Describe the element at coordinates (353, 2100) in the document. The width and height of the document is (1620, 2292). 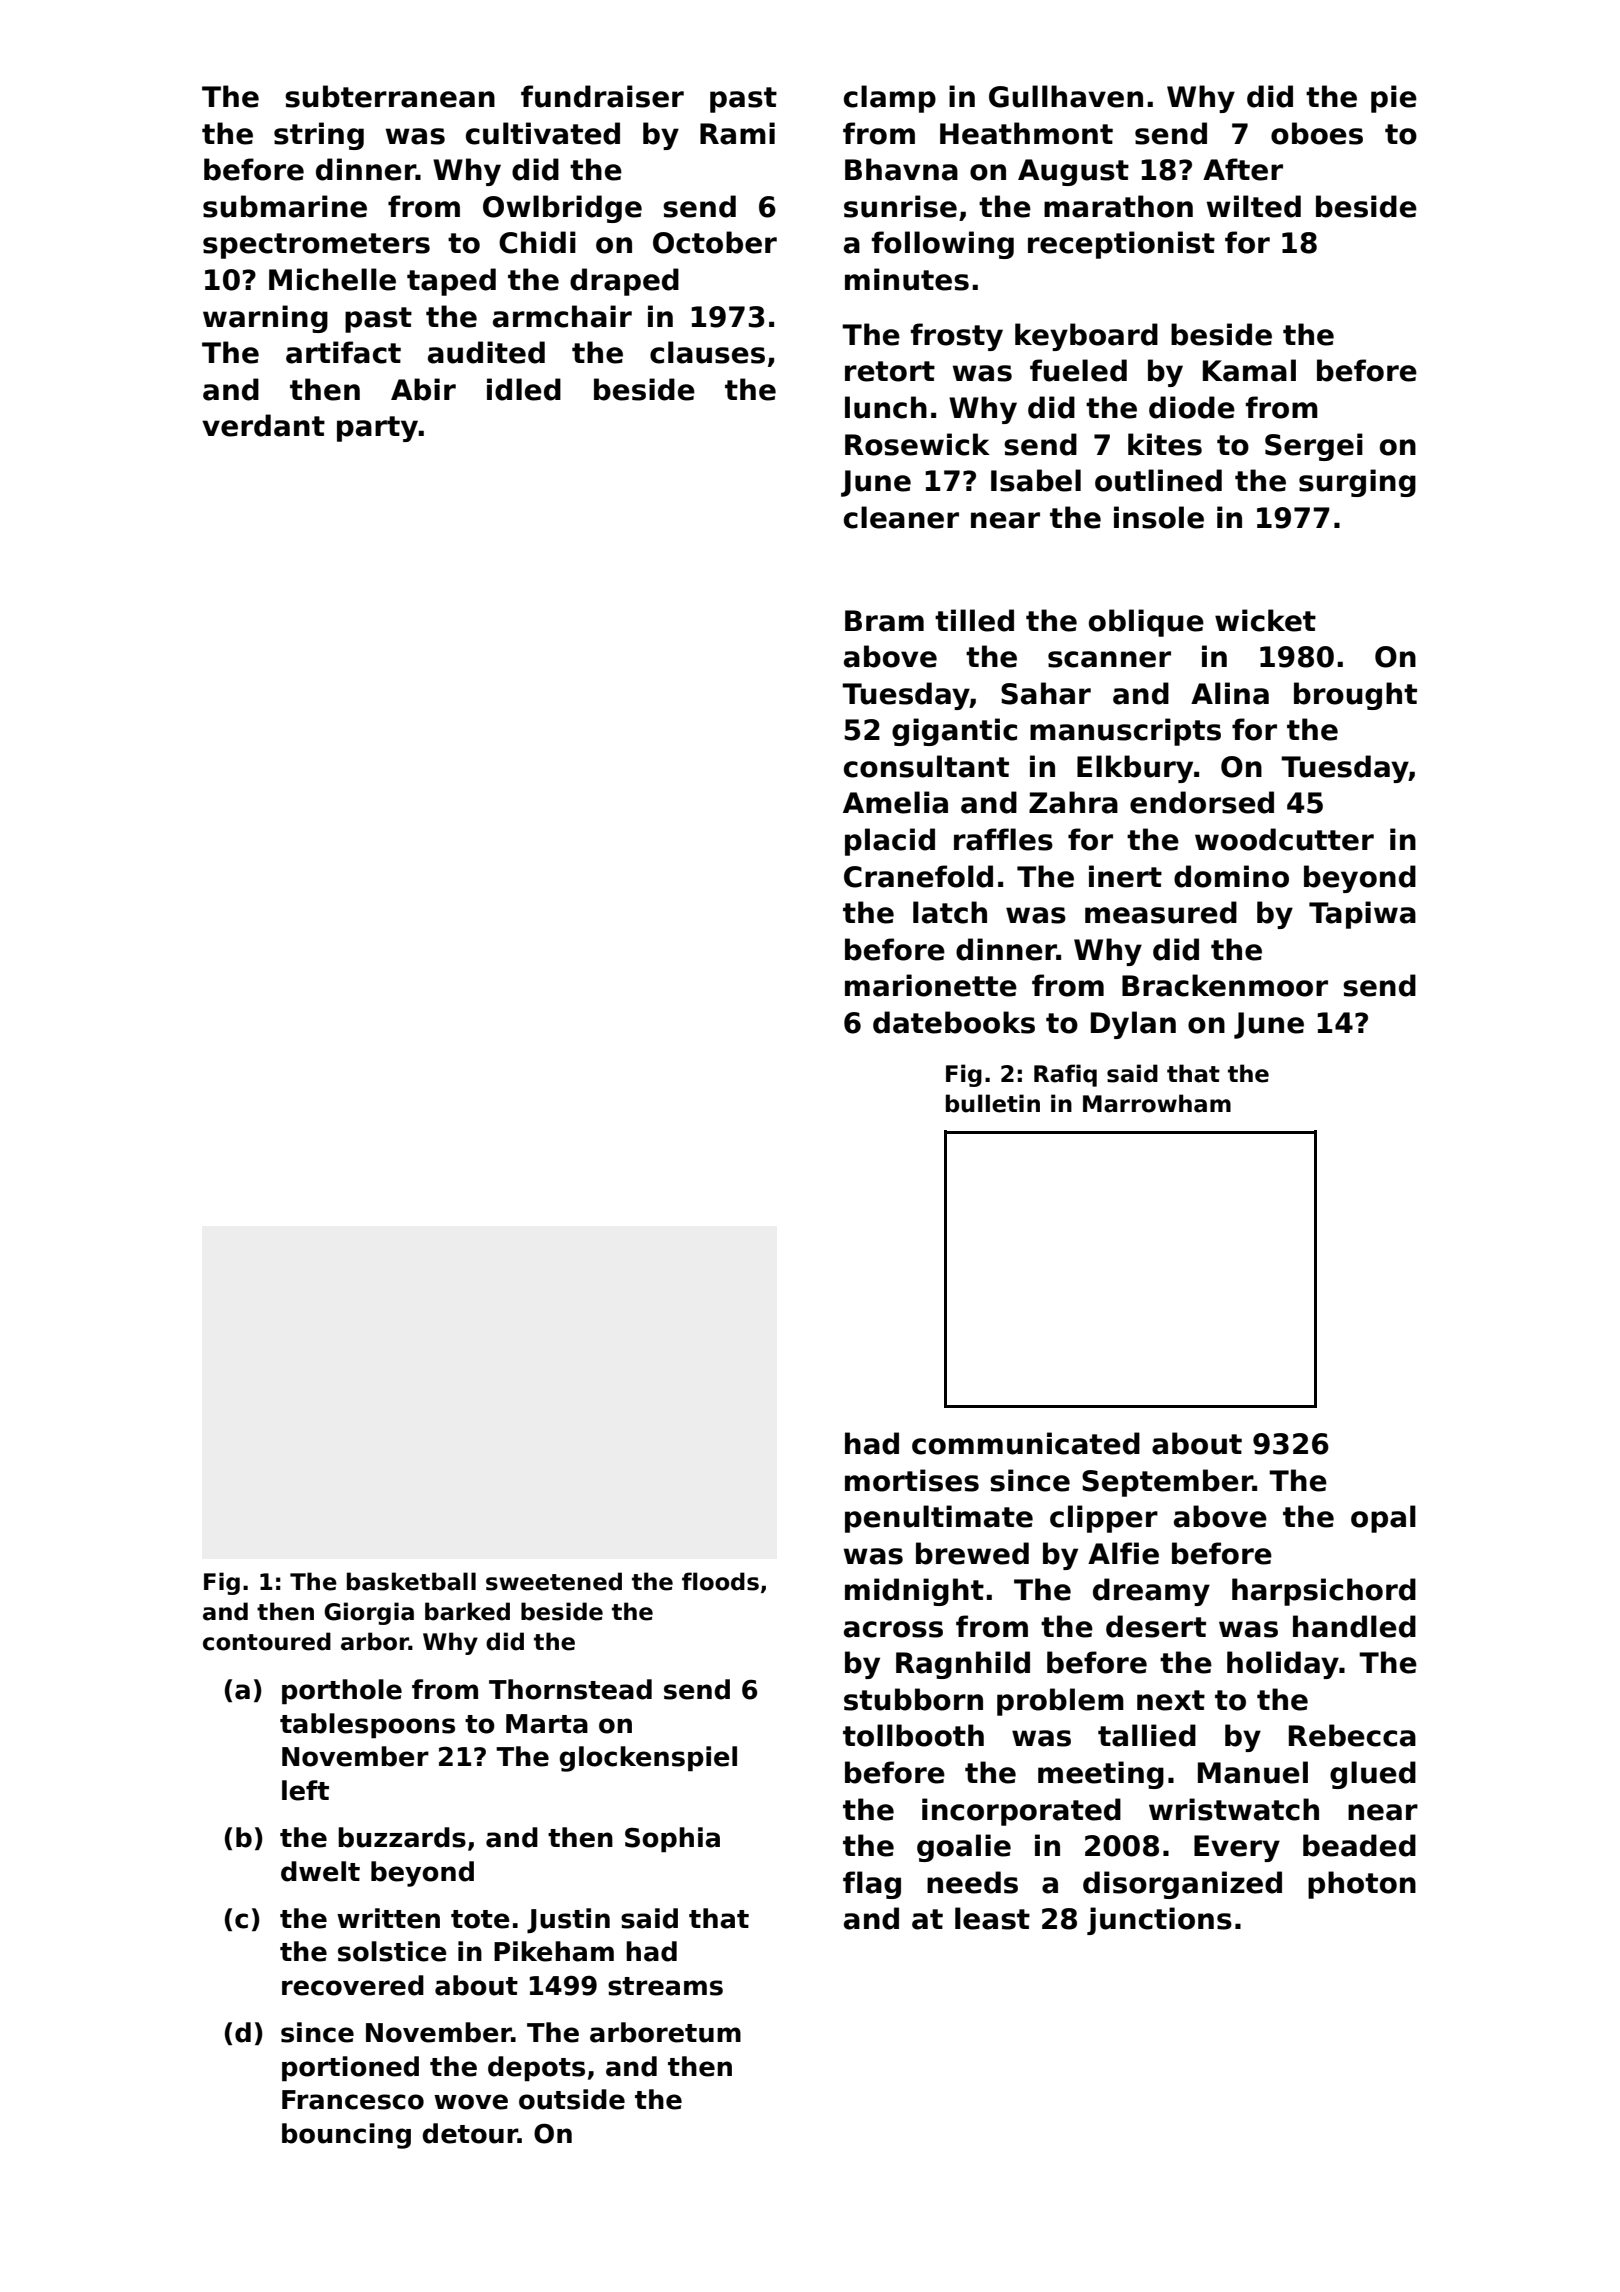
I see `Francesco` at that location.
